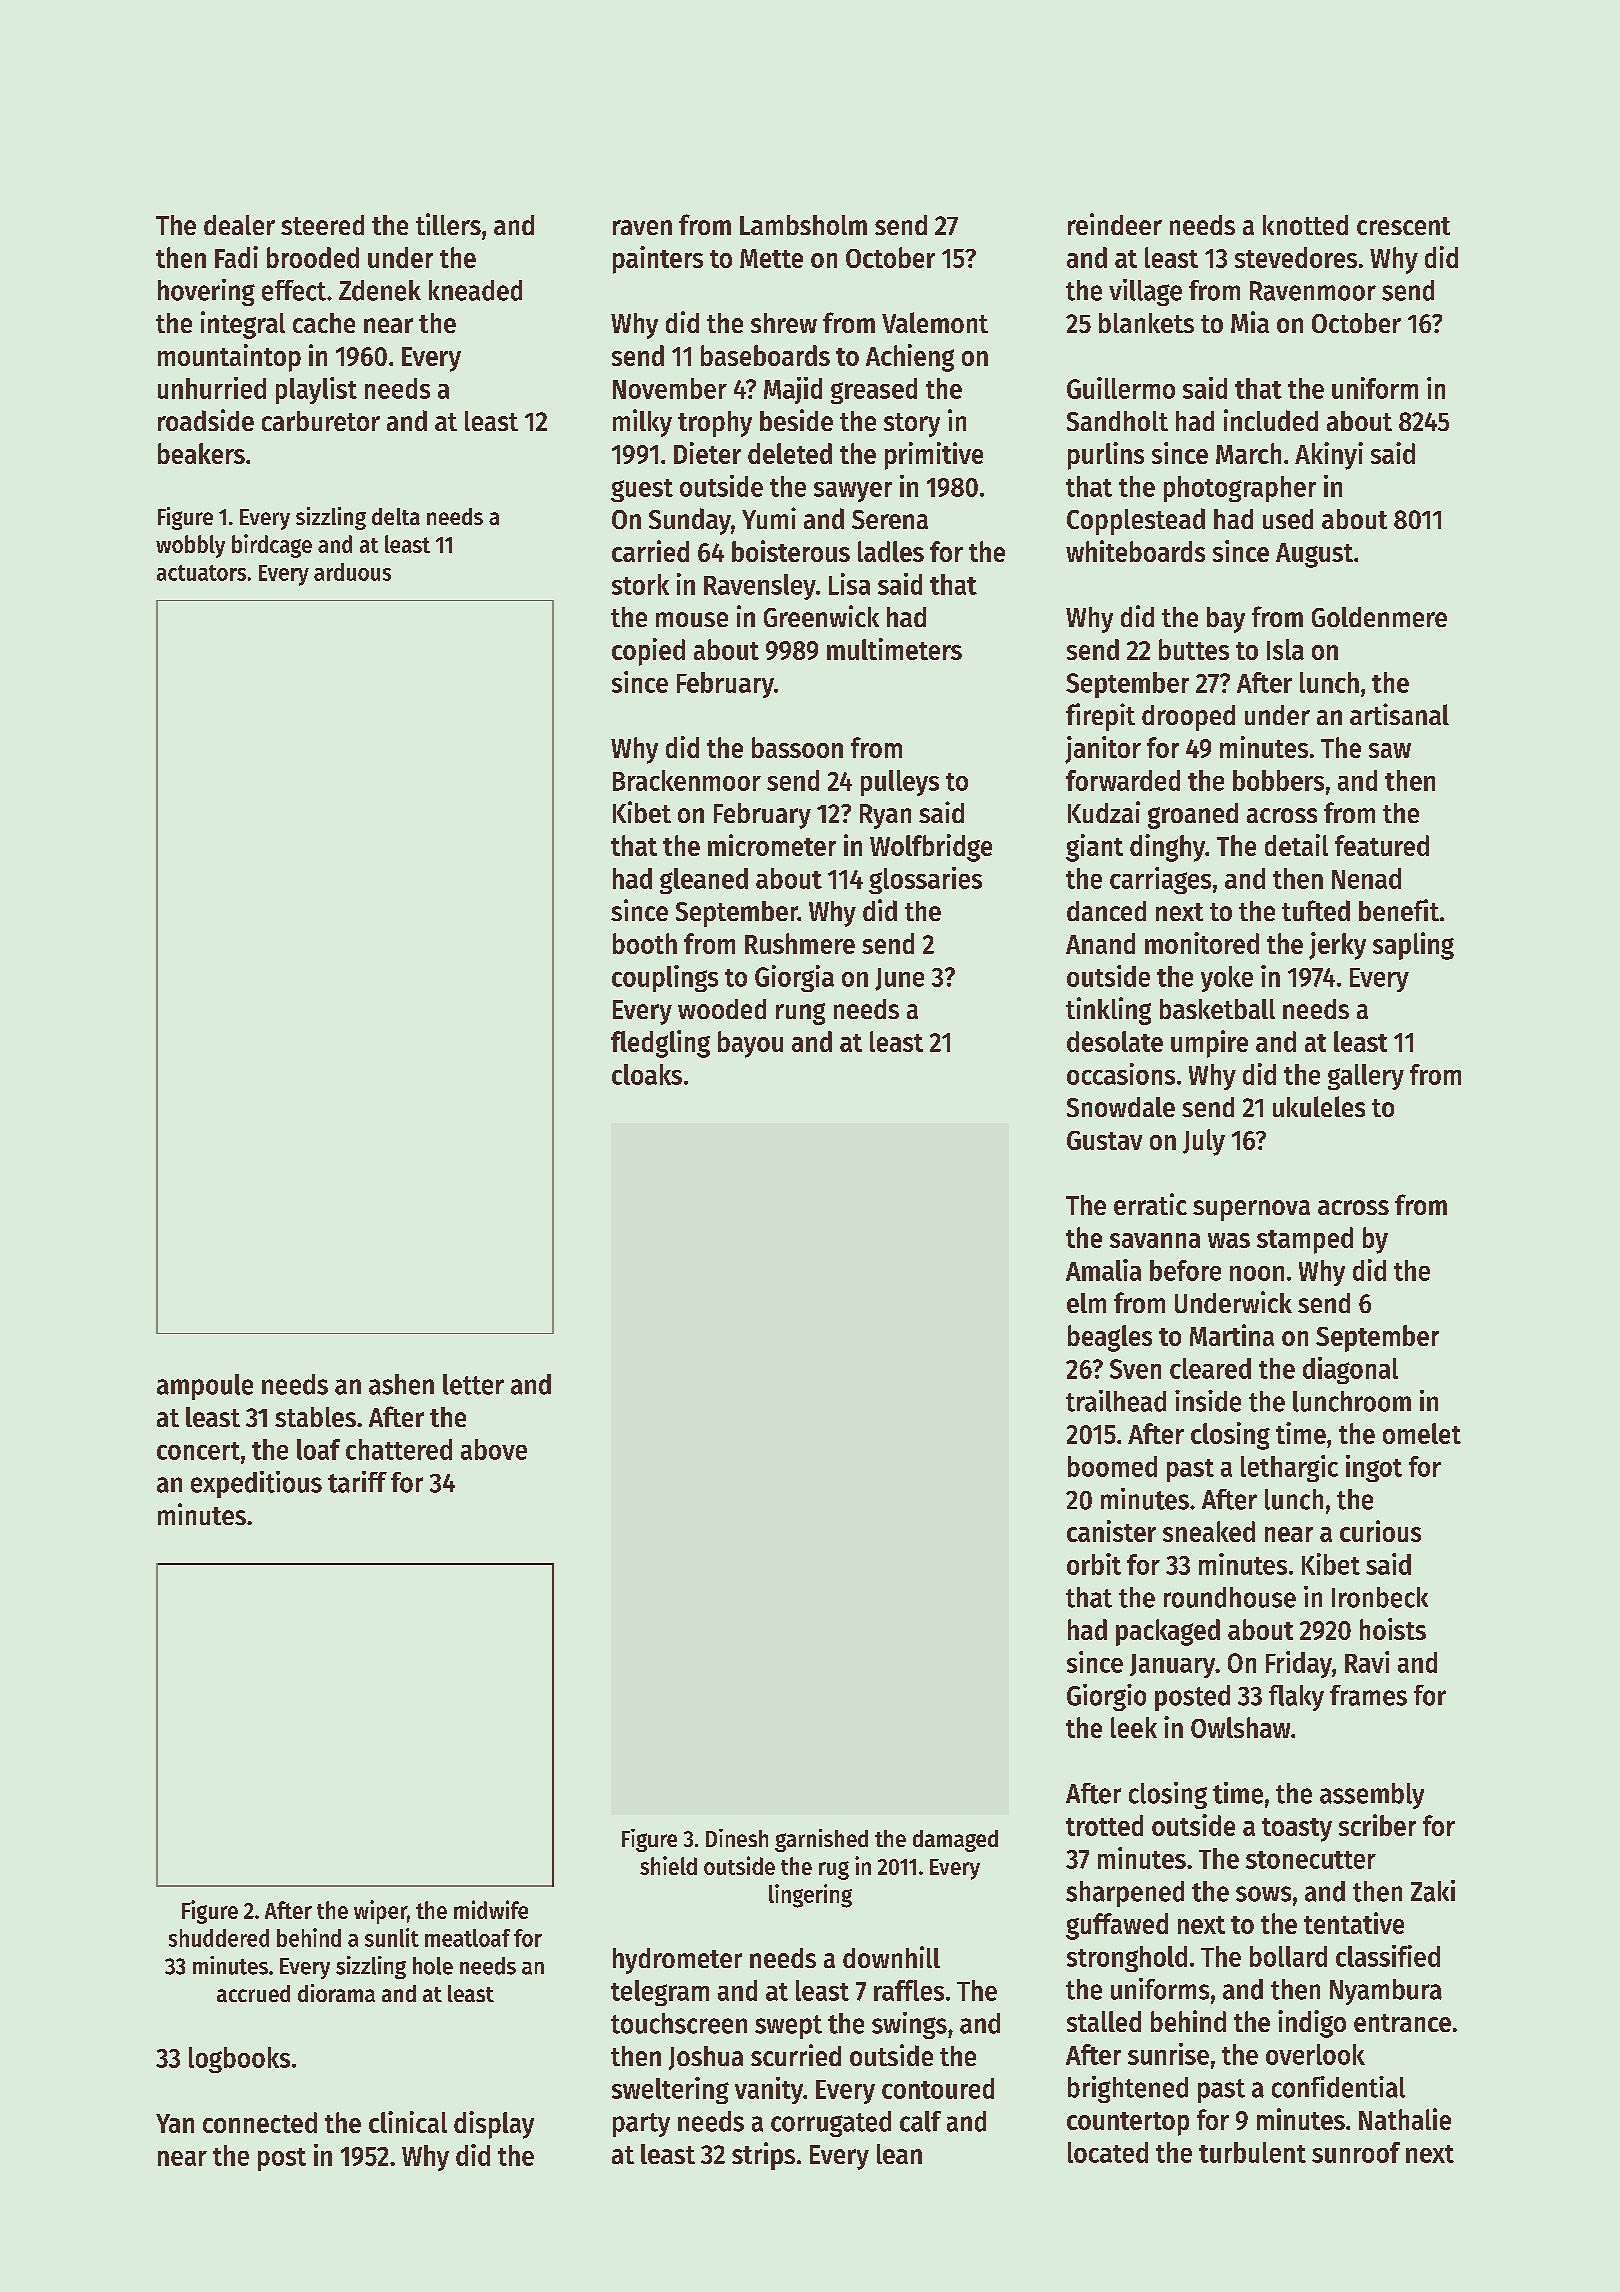 This document has height=2292, width=1620. Describe the element at coordinates (1135, 1369) in the document. I see `Sven` at that location.
